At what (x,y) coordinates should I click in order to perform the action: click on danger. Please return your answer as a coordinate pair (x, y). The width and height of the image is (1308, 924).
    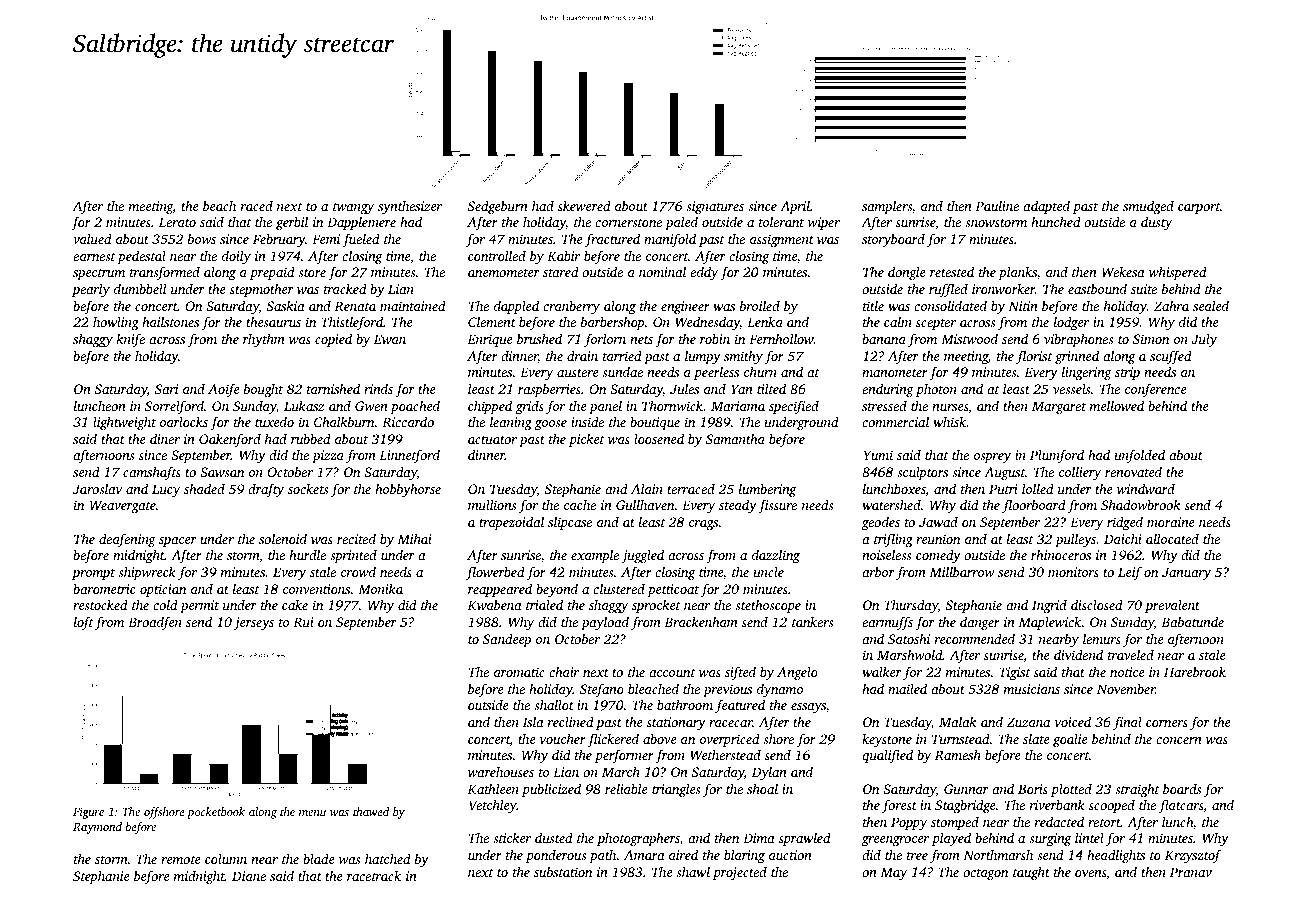
    Looking at the image, I should click on (980, 623).
